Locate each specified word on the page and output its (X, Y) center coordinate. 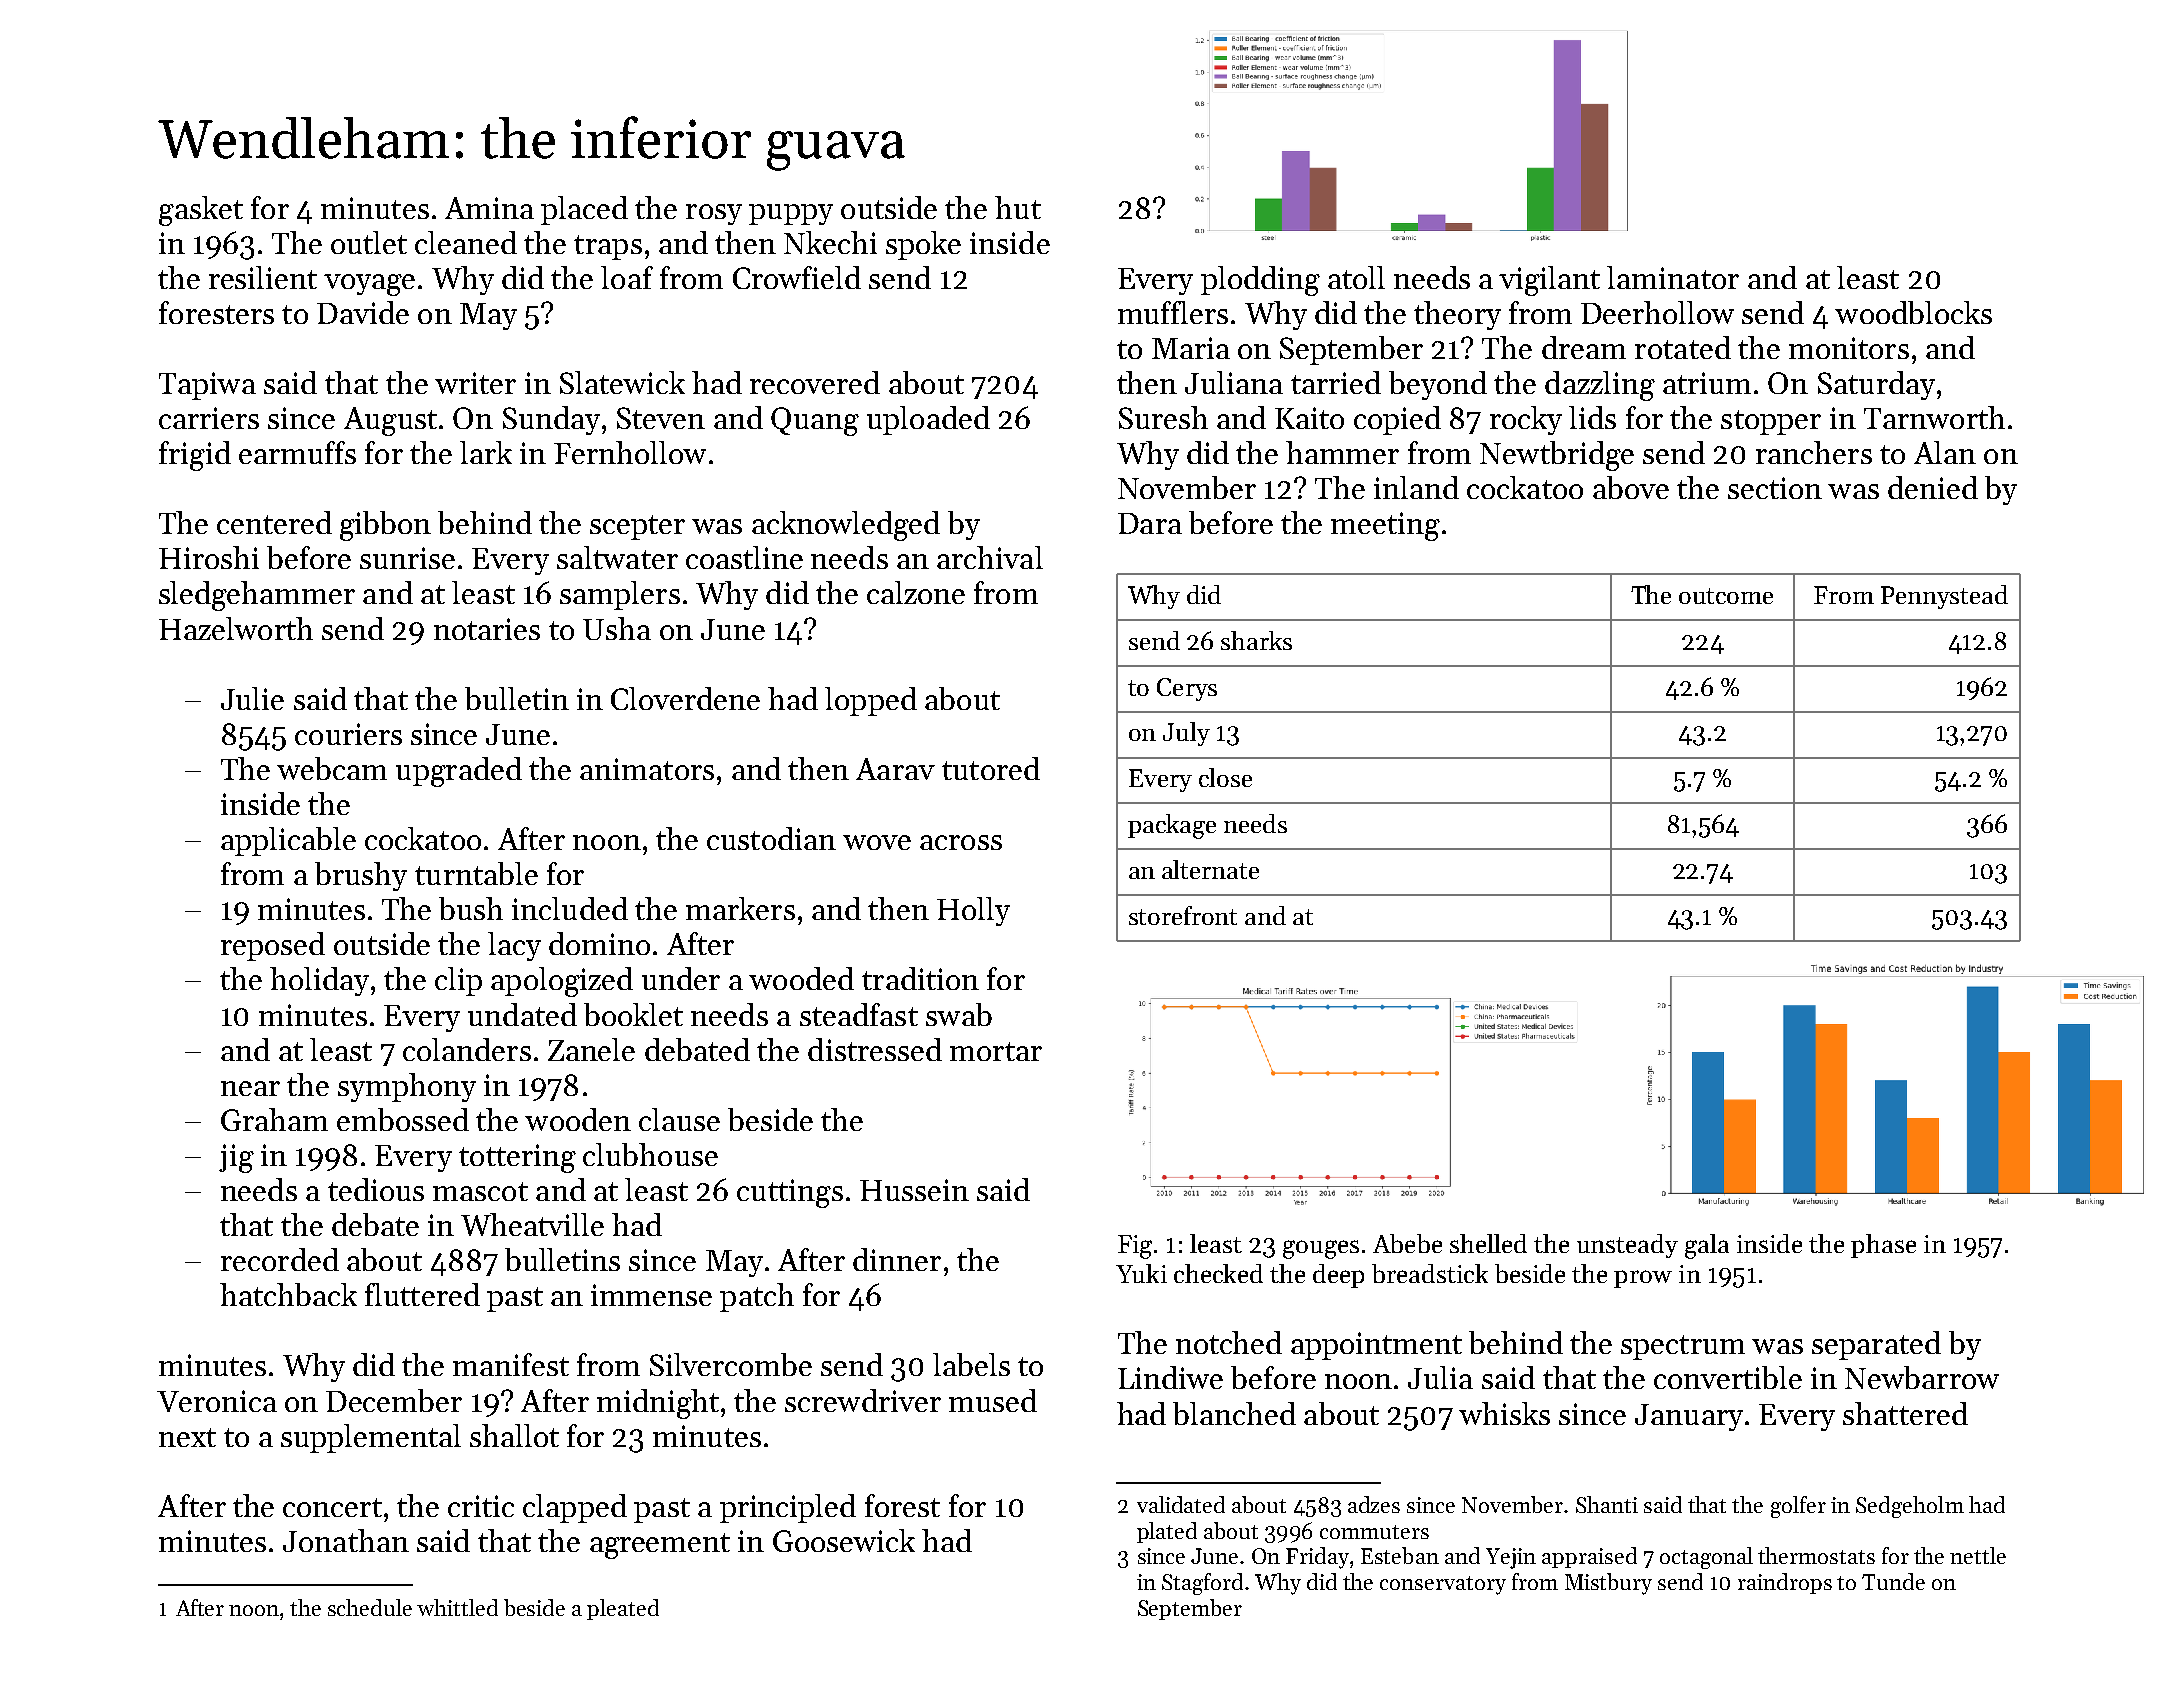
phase (1883, 1246)
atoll (1356, 277)
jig (236, 1158)
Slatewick (622, 382)
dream (1584, 347)
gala (1707, 1246)
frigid (195, 456)
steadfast (859, 1014)
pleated (623, 1609)
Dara (1150, 523)
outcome (1726, 596)
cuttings (790, 1193)
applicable (288, 841)
